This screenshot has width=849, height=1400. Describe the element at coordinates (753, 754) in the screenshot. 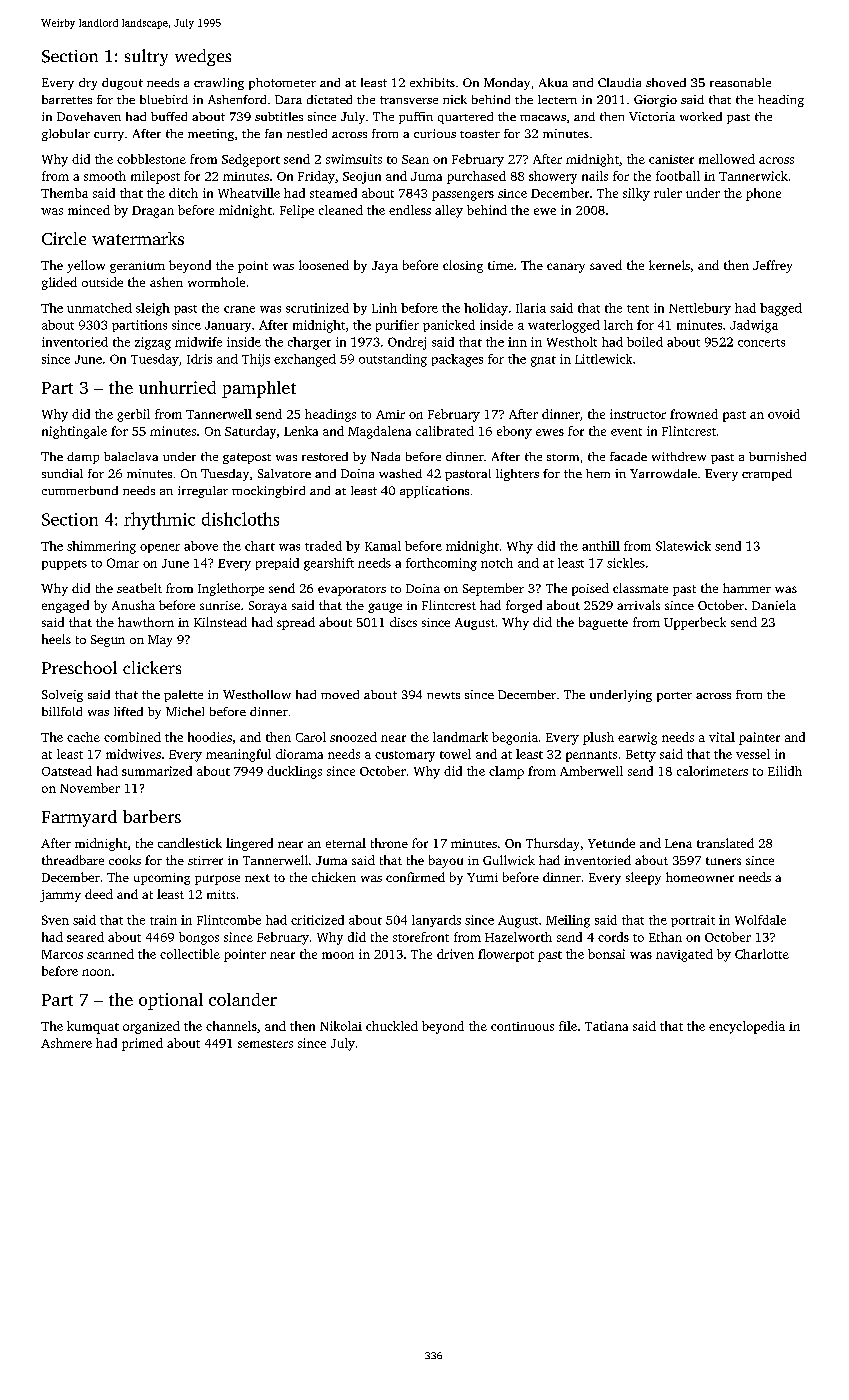

I see `vessel` at that location.
